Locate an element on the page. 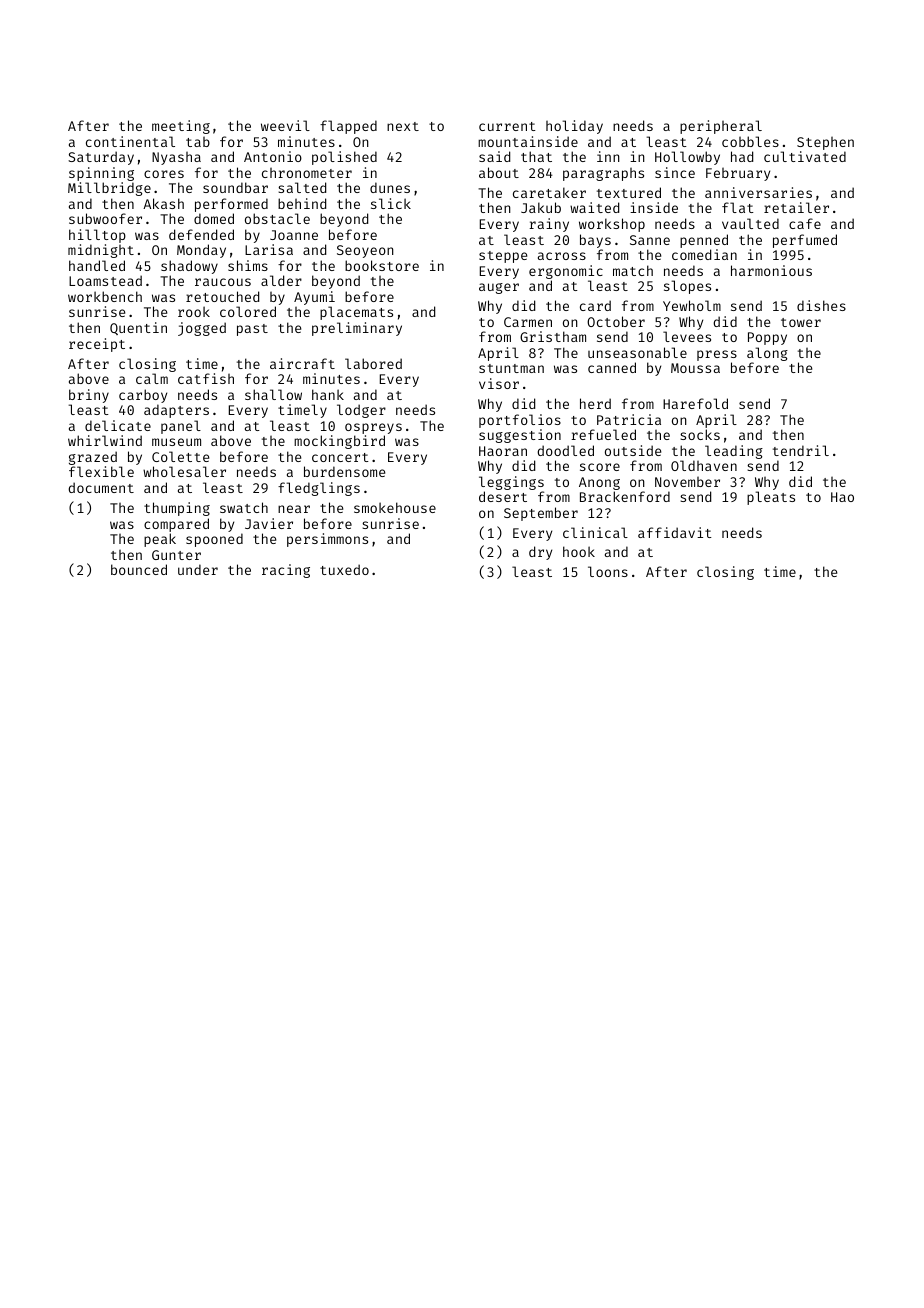 The image size is (924, 1308). defended is located at coordinates (201, 234).
